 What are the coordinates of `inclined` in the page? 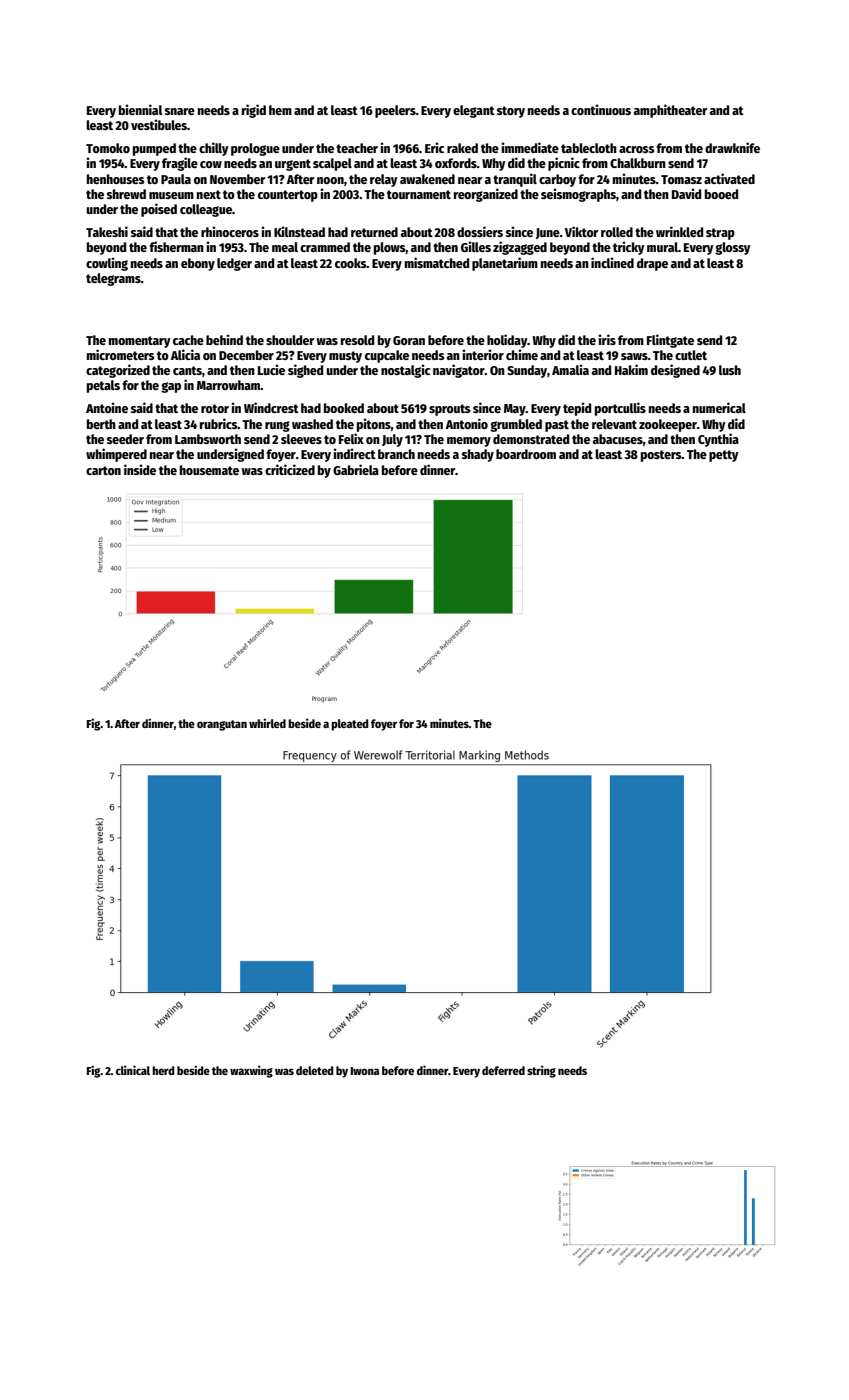 It's located at (612, 262).
